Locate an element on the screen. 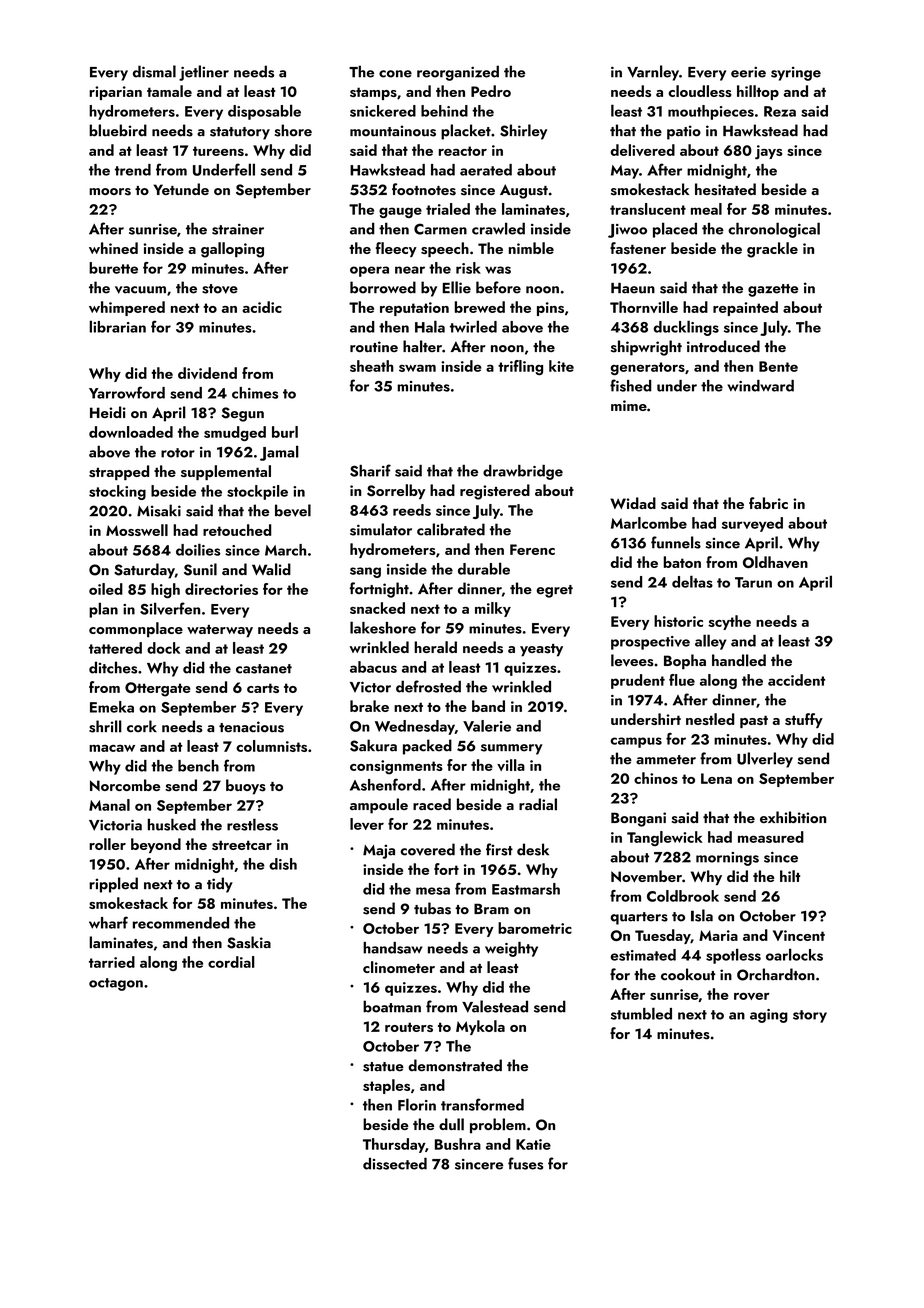  covered is located at coordinates (428, 849).
